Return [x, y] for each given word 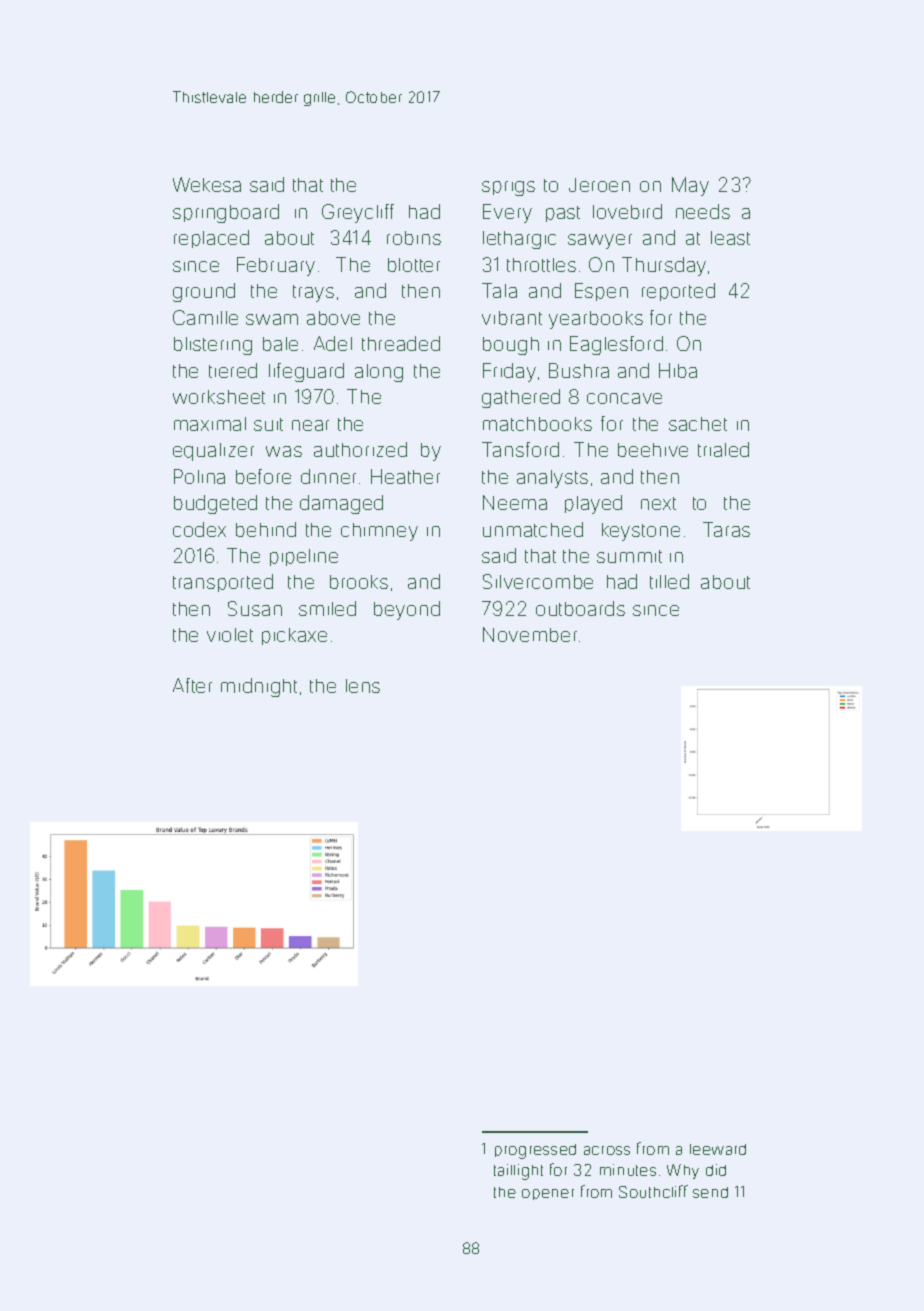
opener [548, 1194]
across [607, 1150]
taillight [518, 1172]
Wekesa [207, 184]
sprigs [508, 188]
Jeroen [599, 185]
